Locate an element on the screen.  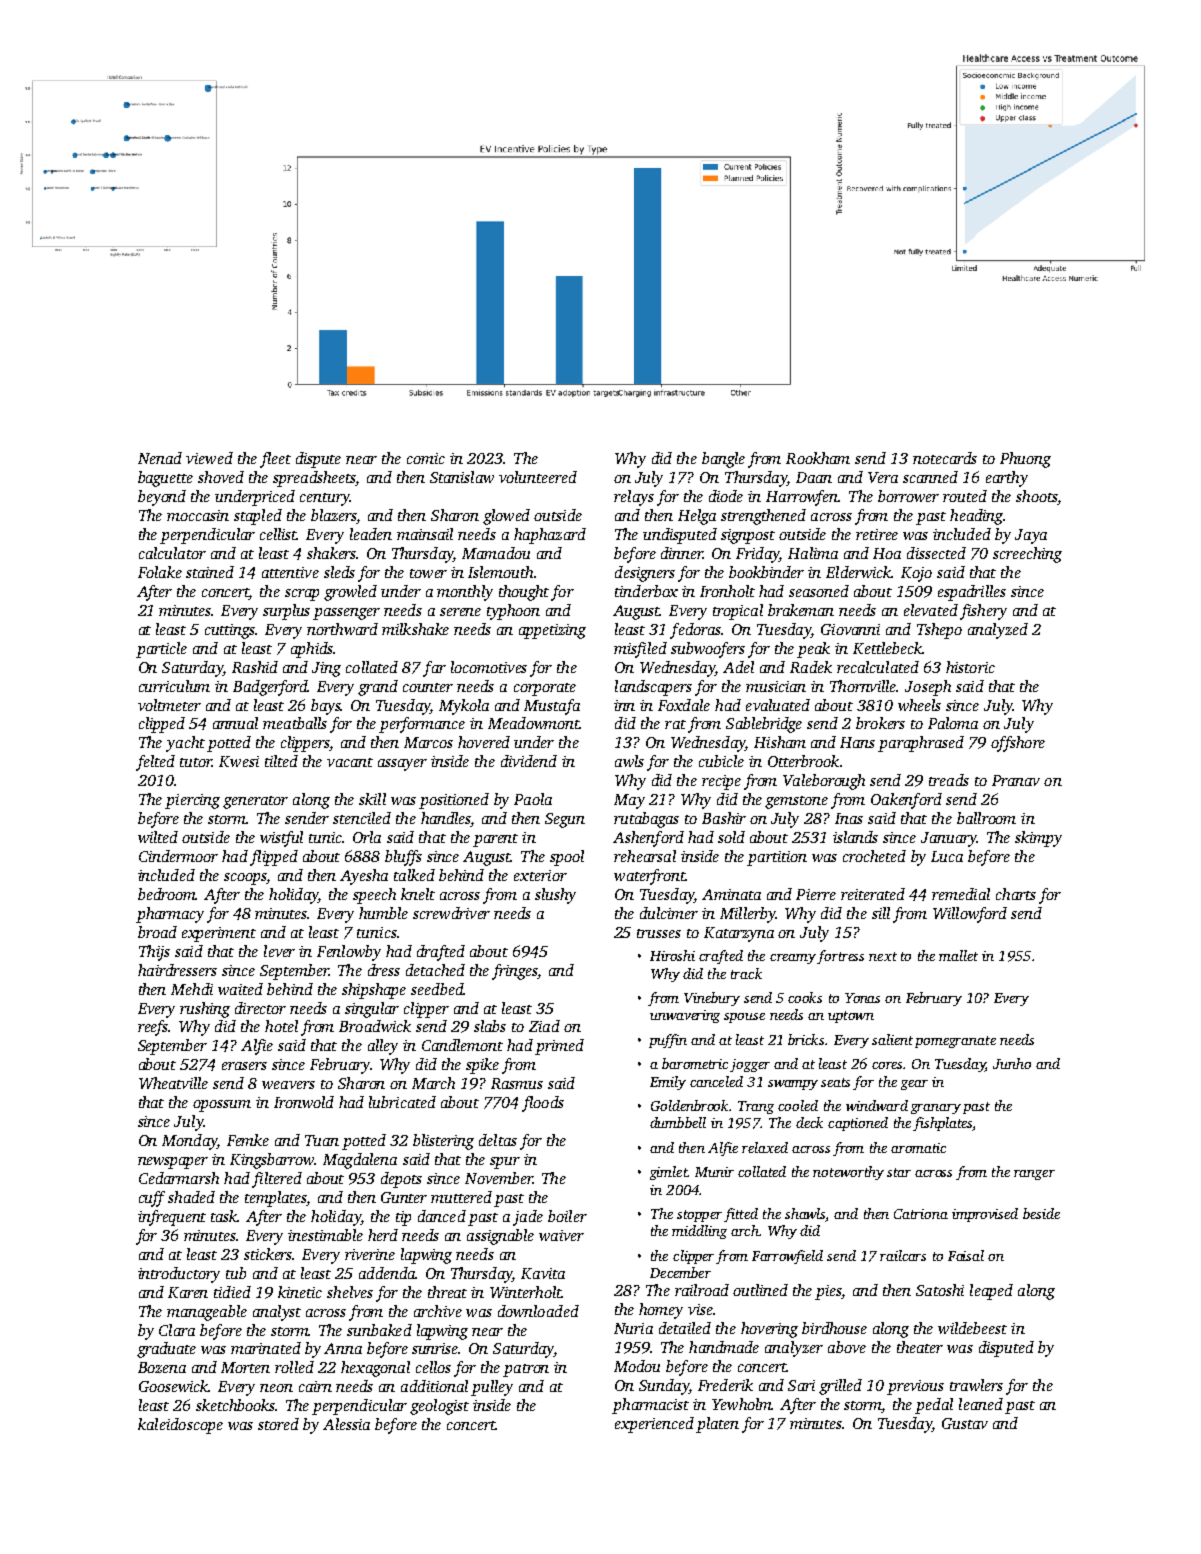
sunbaked is located at coordinates (379, 1330).
